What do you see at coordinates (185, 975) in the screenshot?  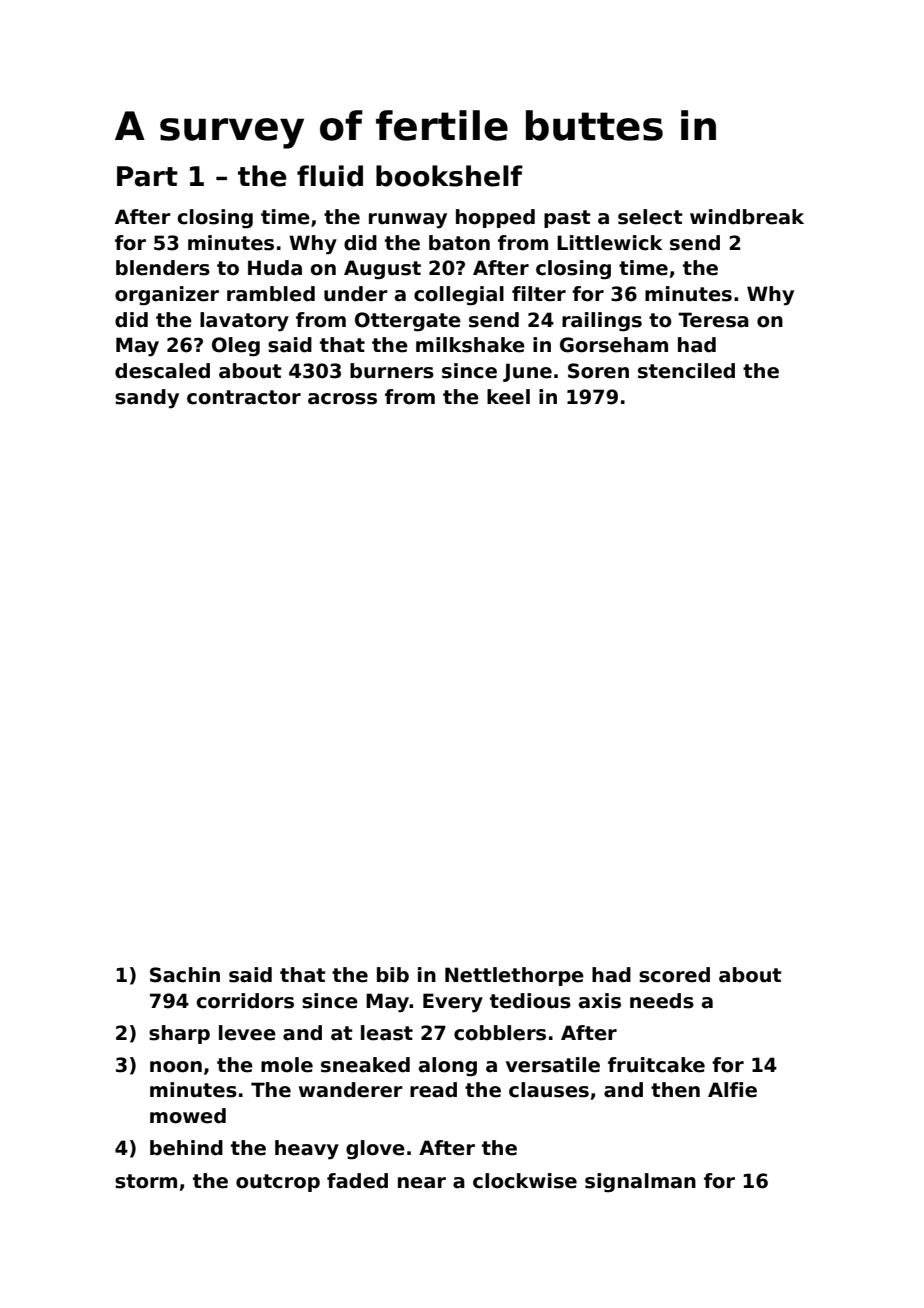 I see `Sachin` at bounding box center [185, 975].
